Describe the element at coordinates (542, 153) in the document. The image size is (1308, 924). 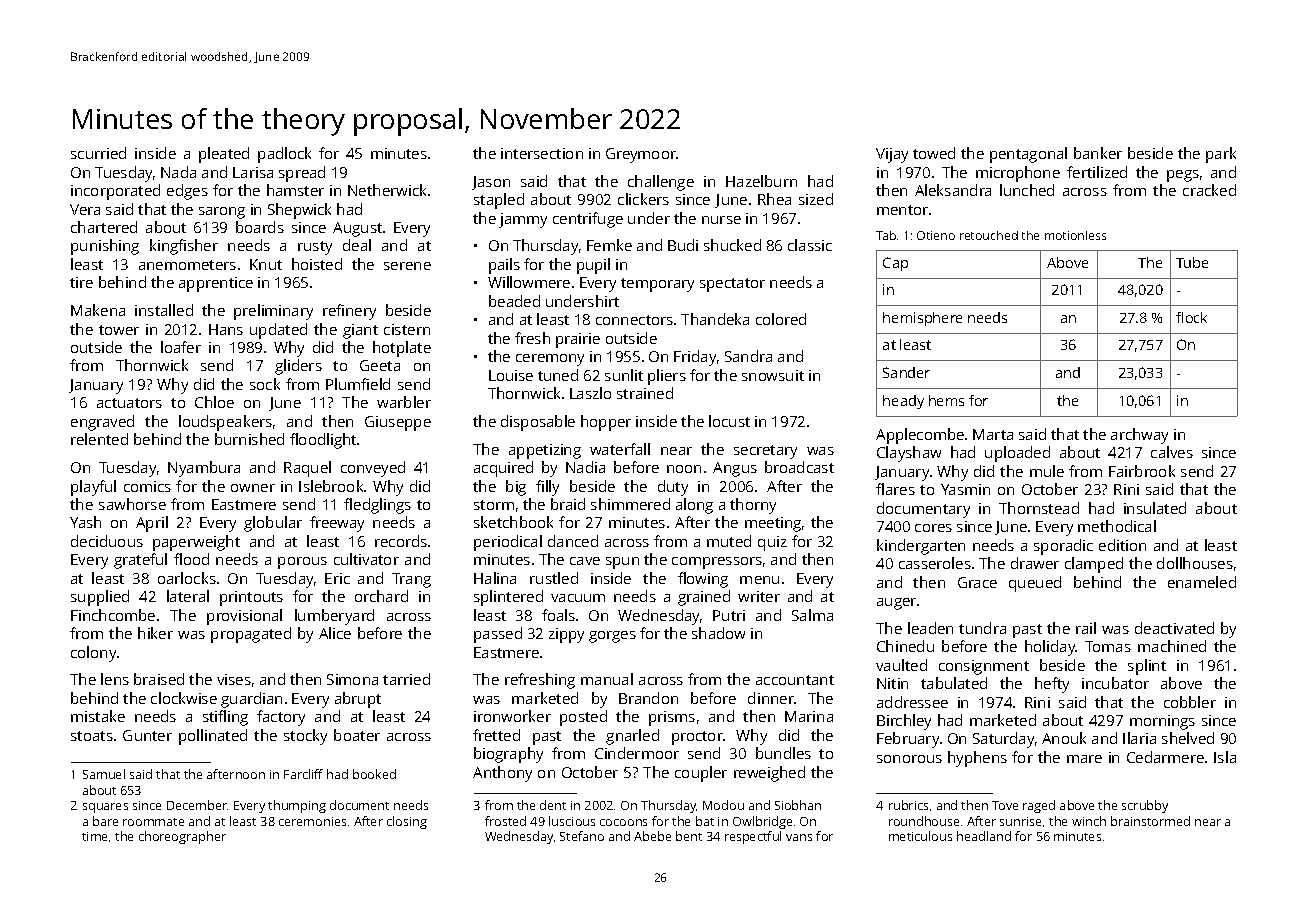
I see `intersection` at that location.
